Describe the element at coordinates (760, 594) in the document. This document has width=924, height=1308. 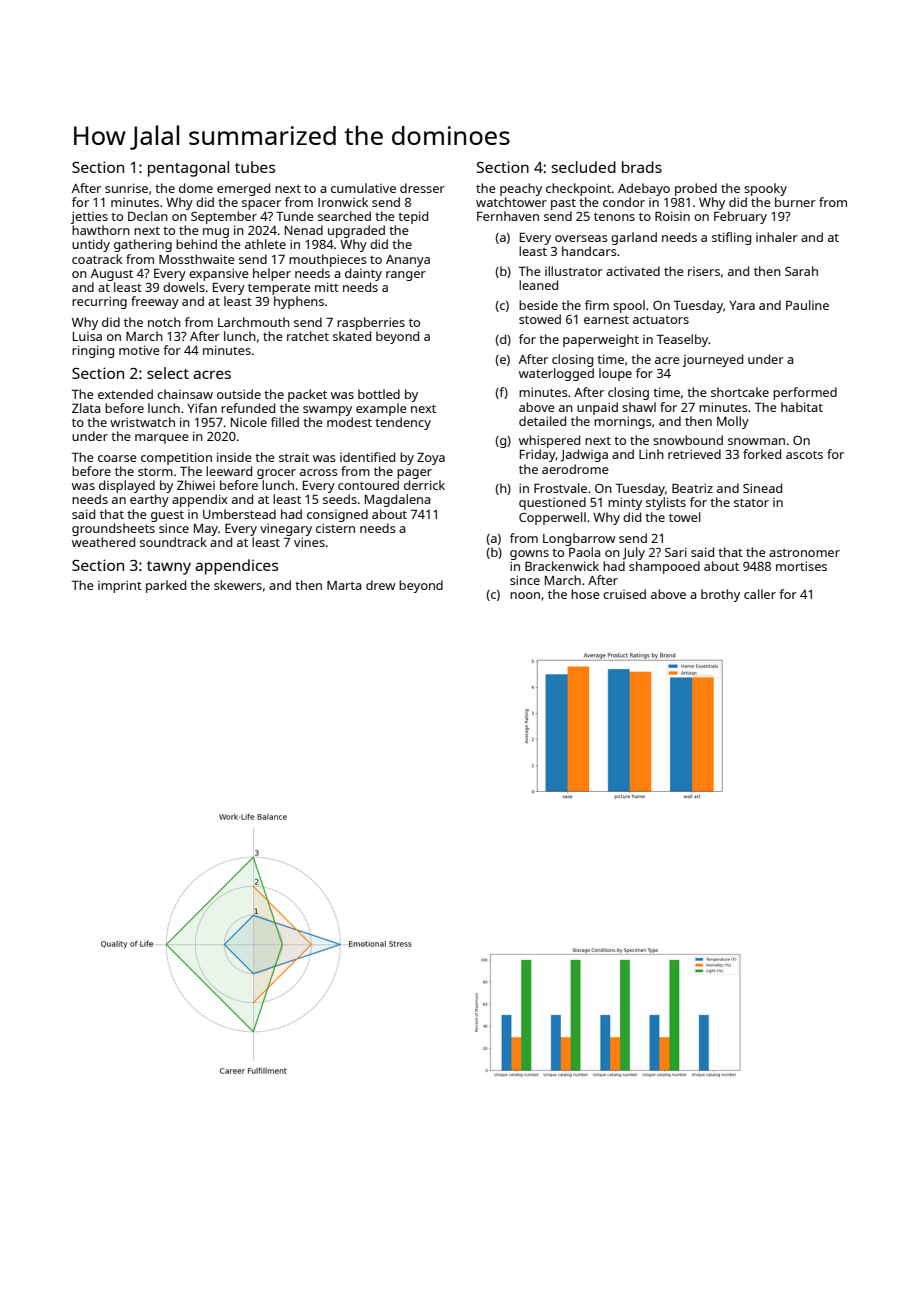
I see `caller` at that location.
